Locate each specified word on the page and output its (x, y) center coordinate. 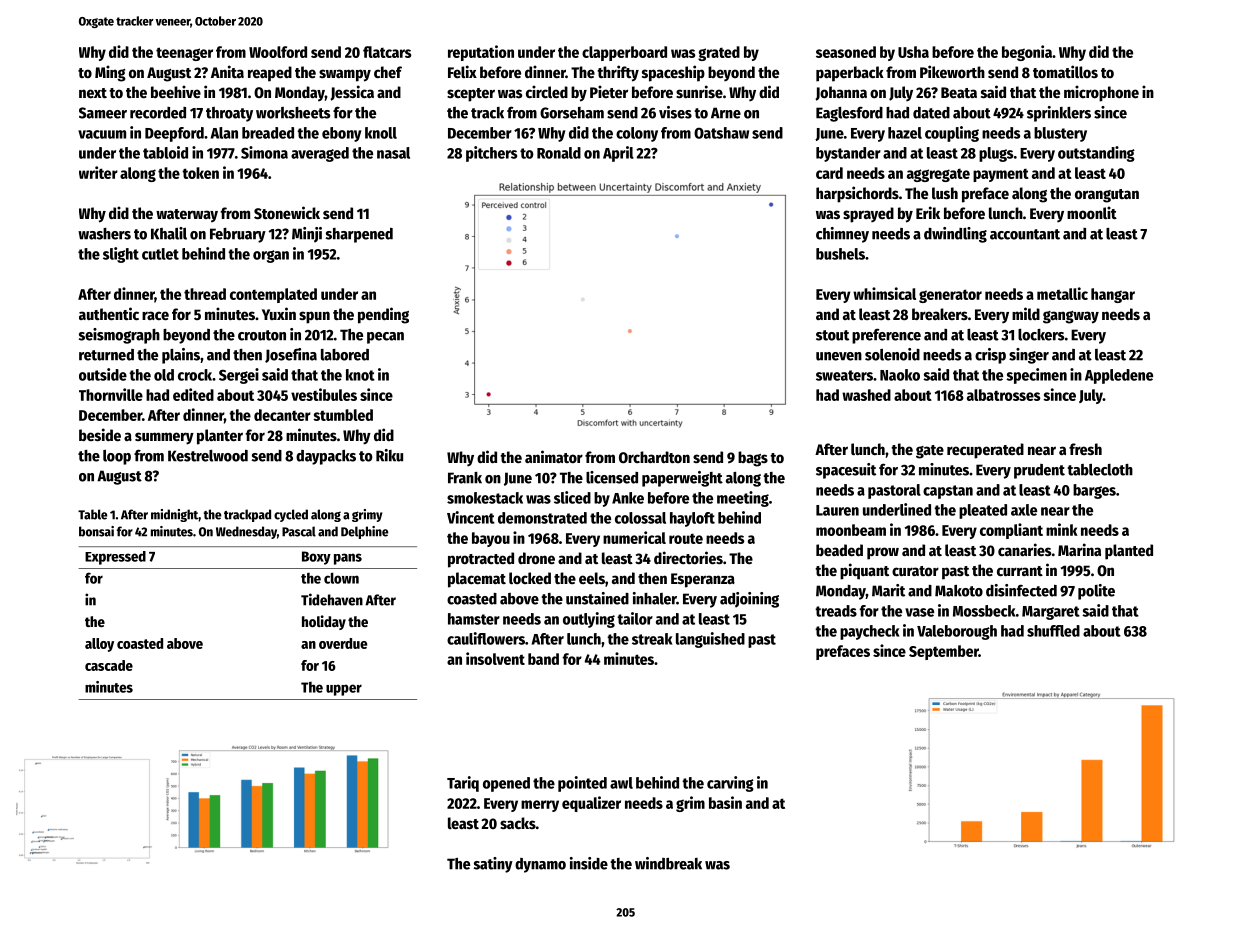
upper (344, 690)
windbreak (668, 863)
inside (589, 863)
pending (383, 315)
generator (950, 296)
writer (98, 172)
